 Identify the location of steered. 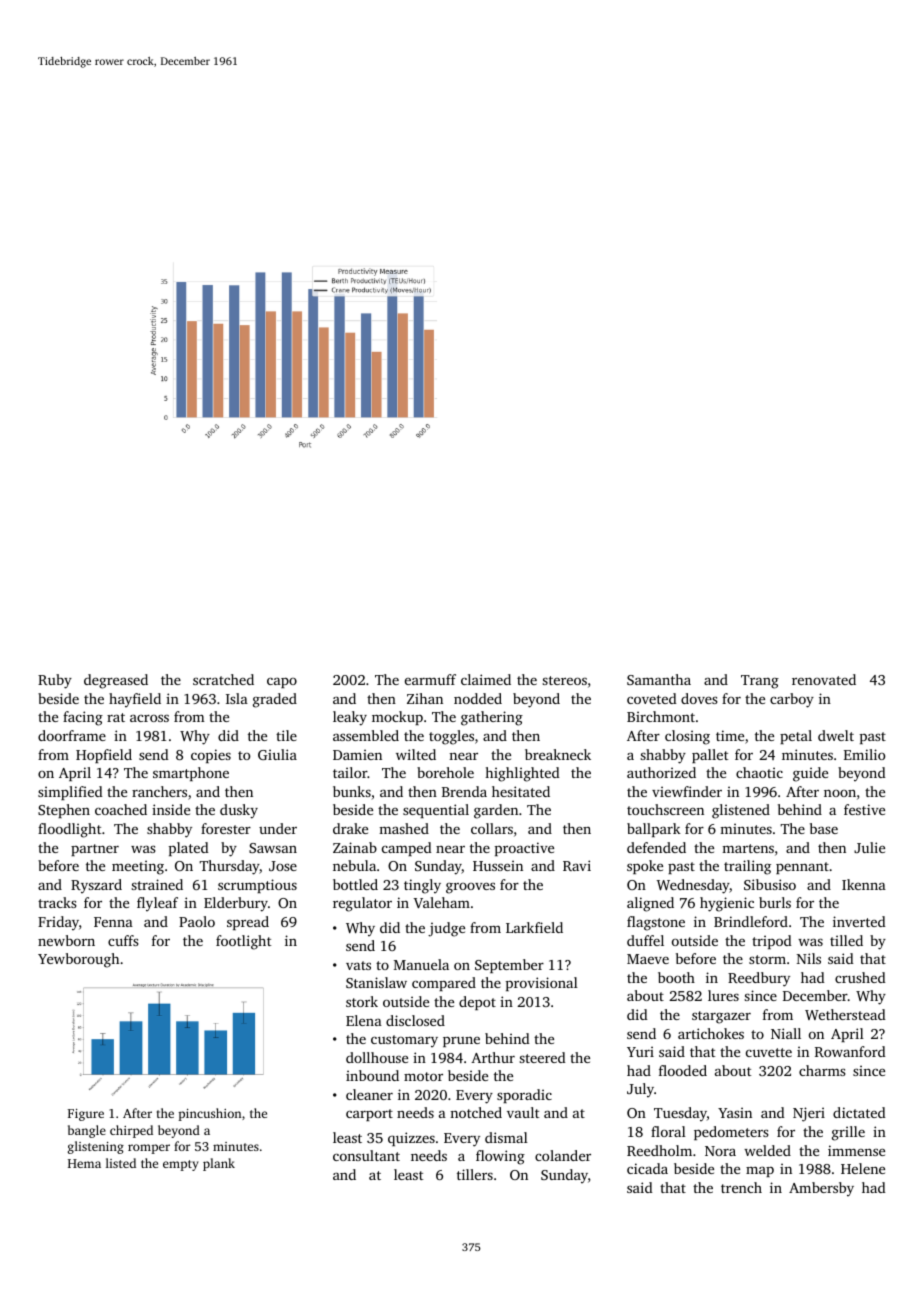
(542, 1057).
